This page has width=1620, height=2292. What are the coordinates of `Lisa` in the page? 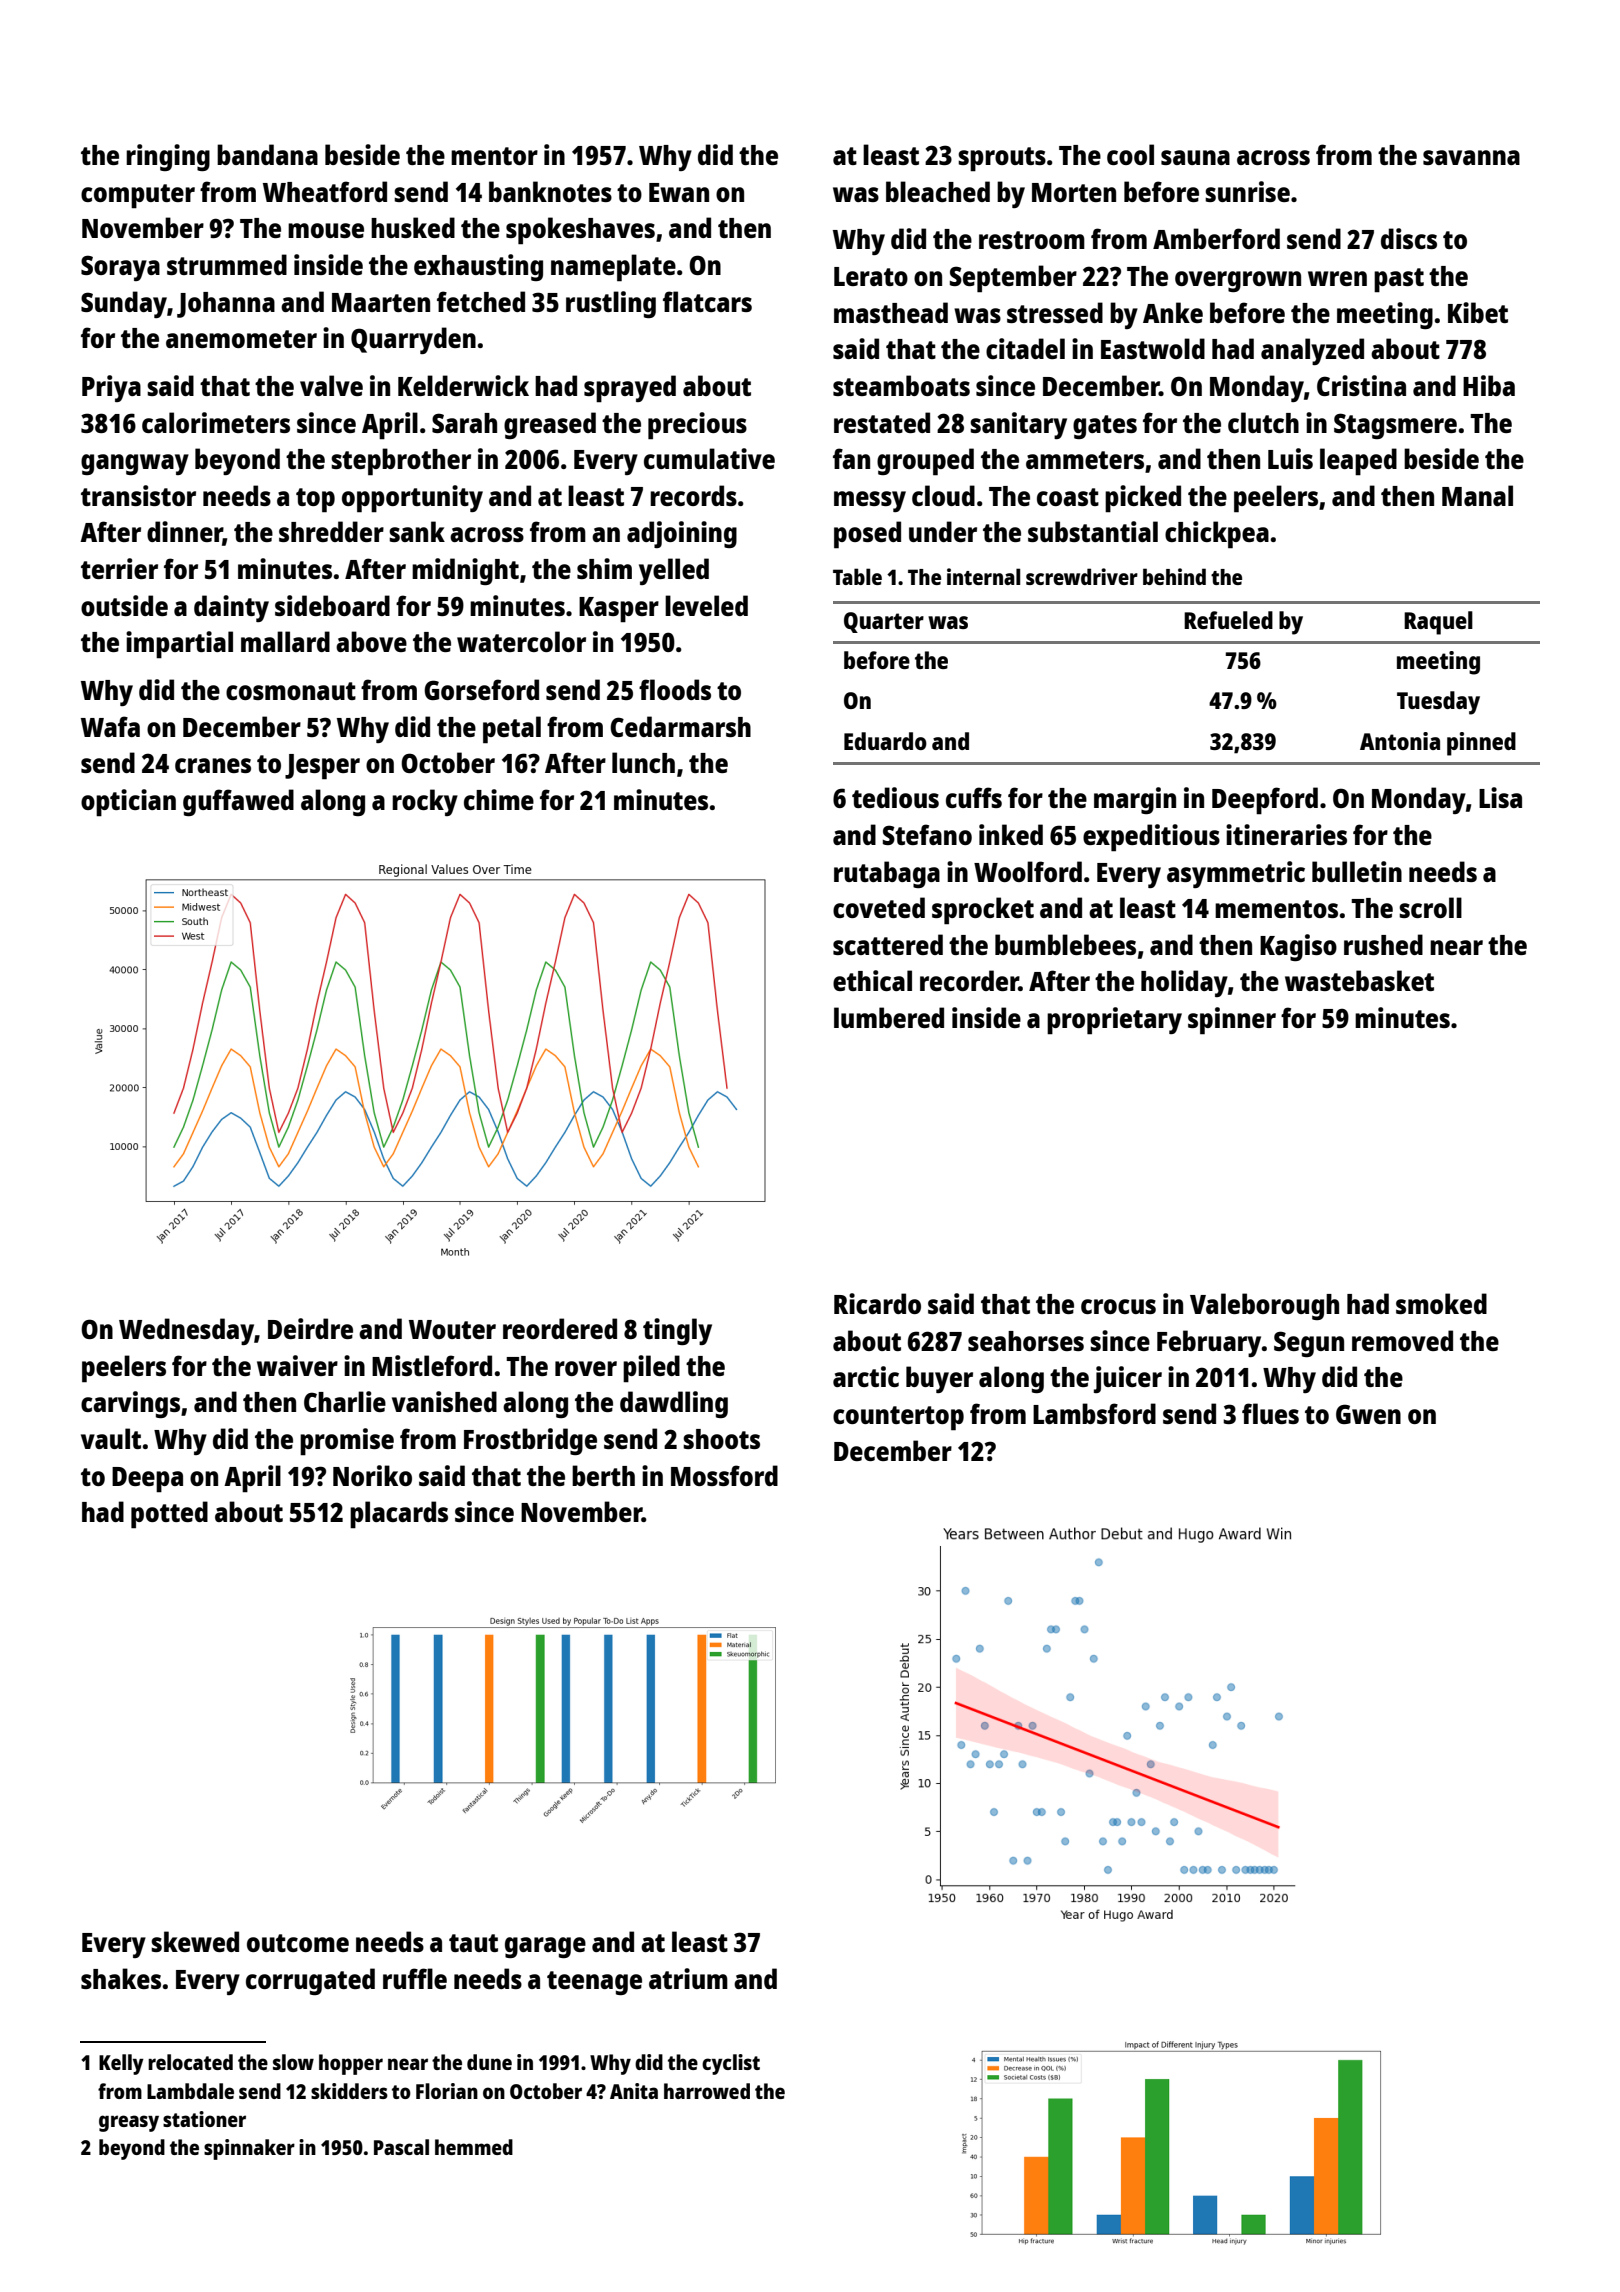 It's located at (1500, 797).
